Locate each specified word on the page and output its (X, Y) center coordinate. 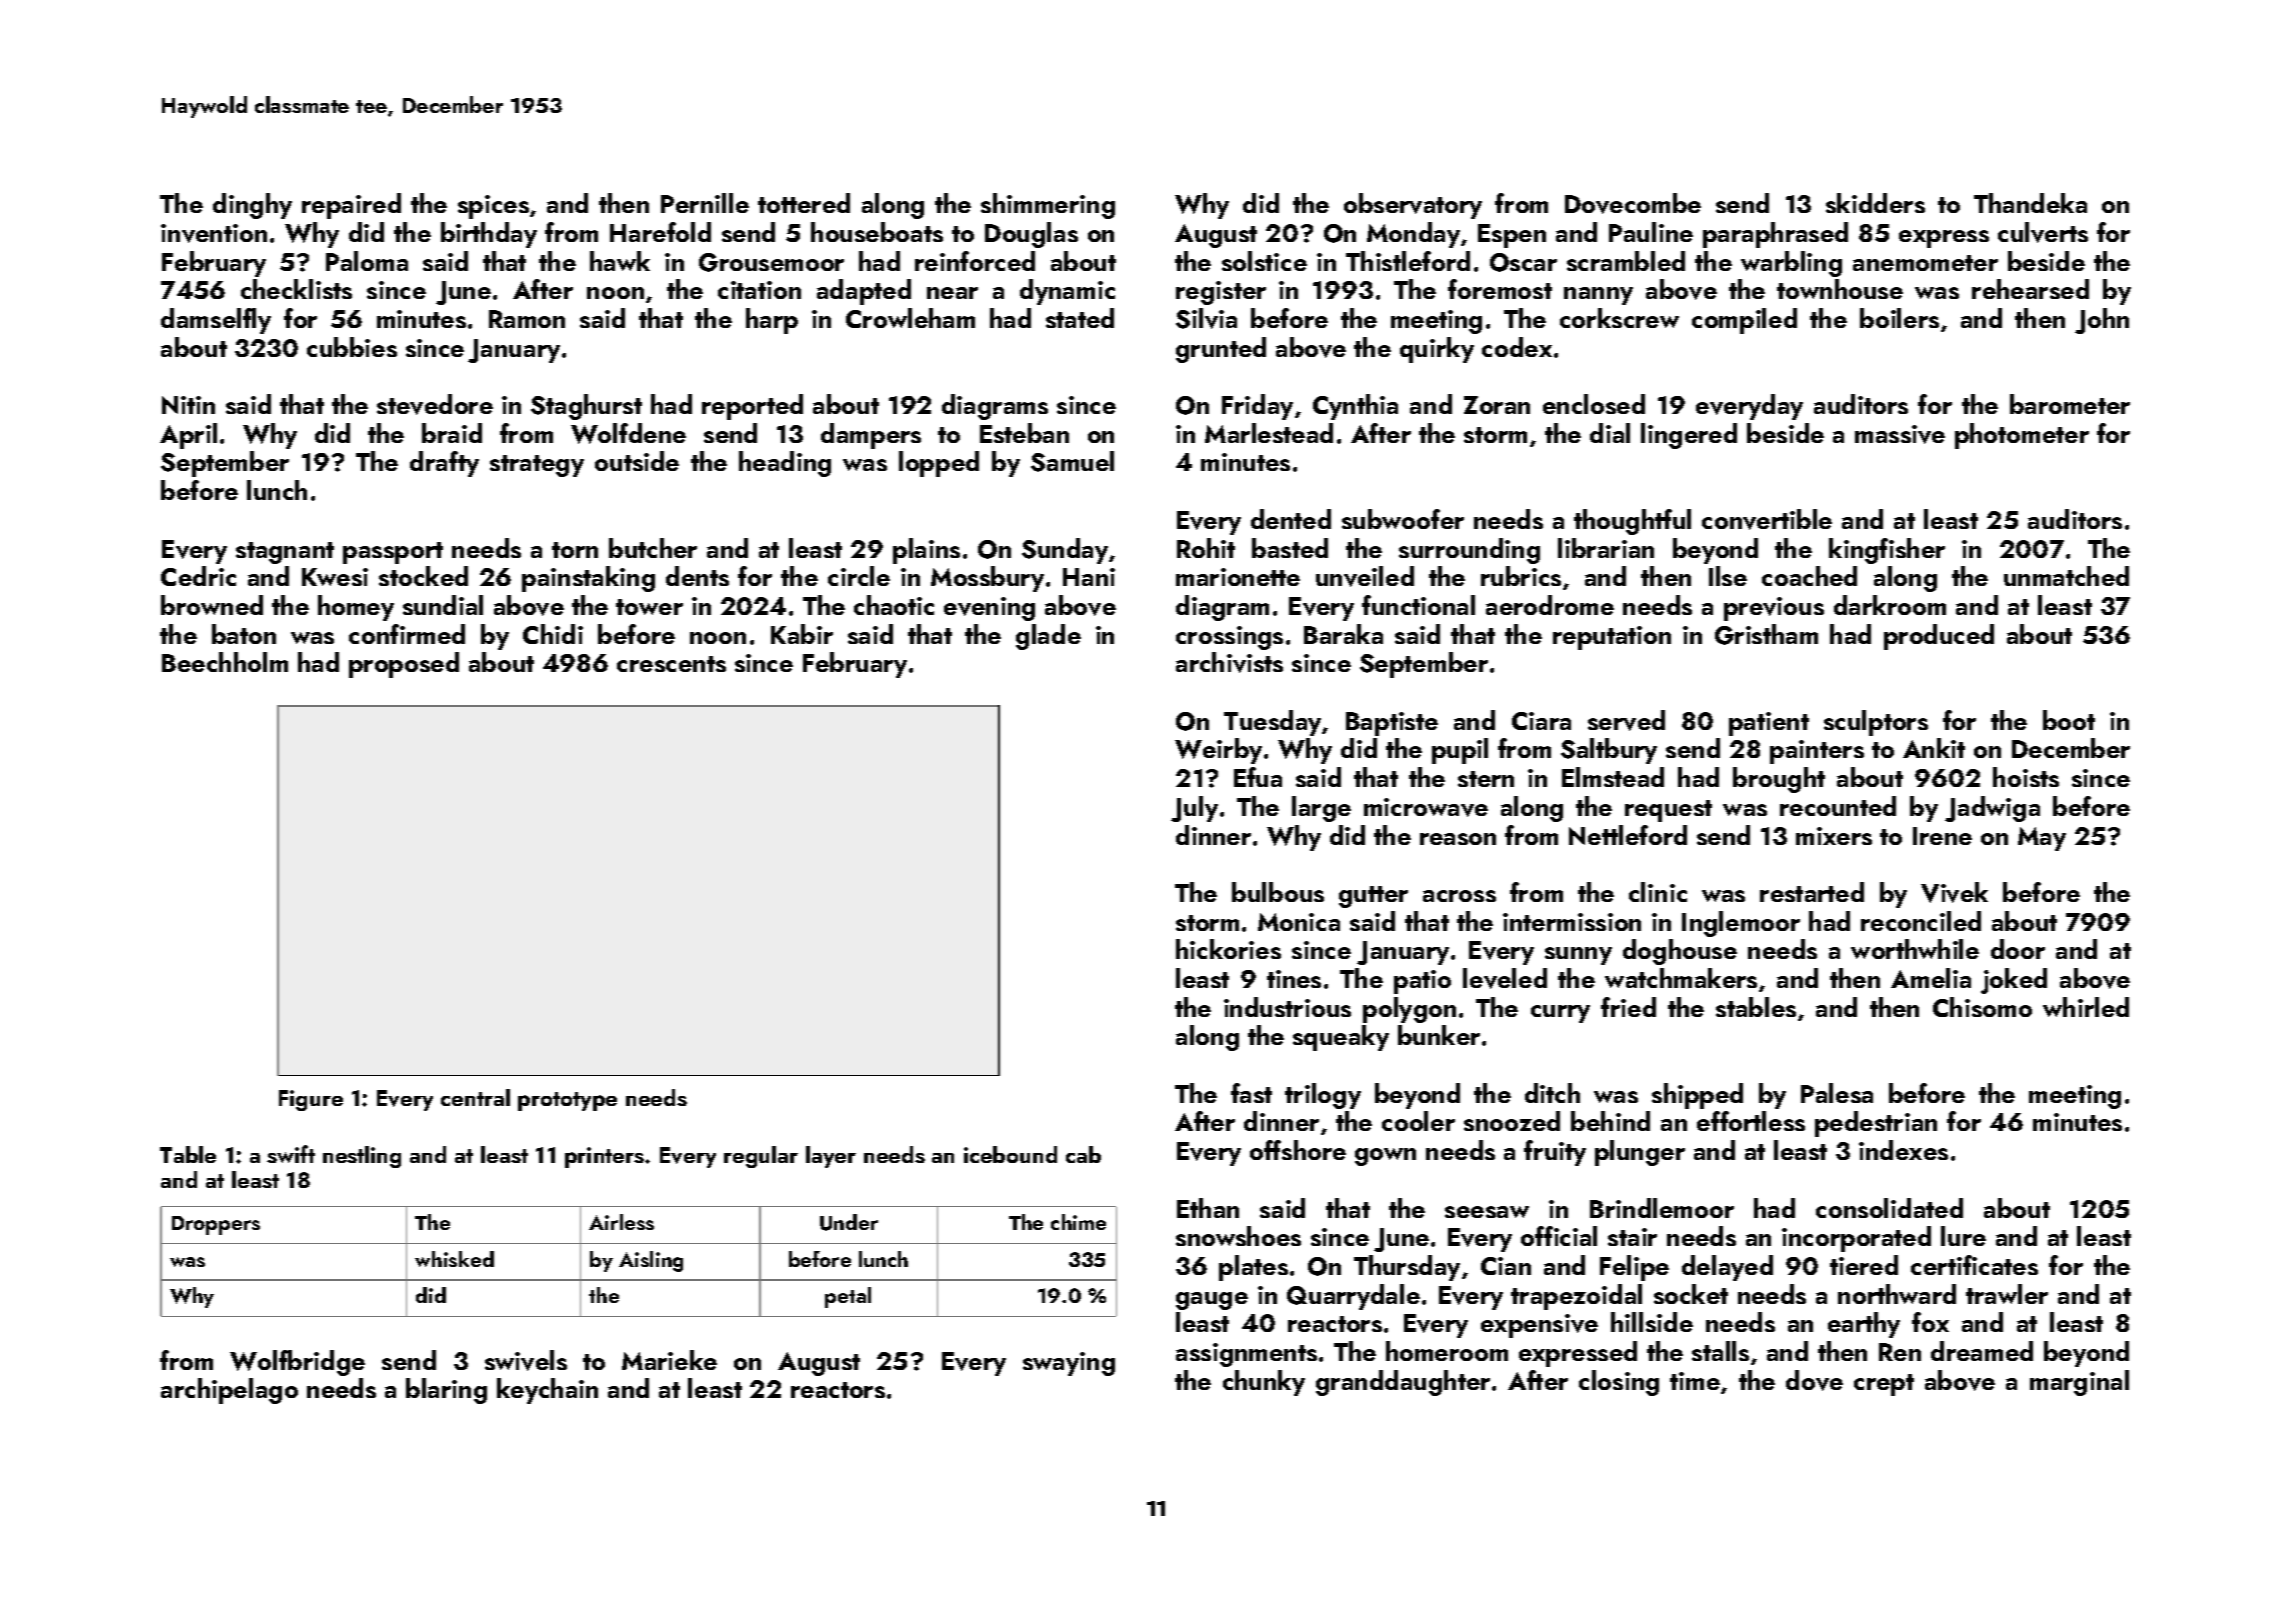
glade (1048, 637)
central (475, 1097)
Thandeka (2030, 203)
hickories (1228, 949)
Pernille (705, 203)
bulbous (1278, 892)
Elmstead (1613, 777)
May (2042, 839)
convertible (1767, 519)
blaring (446, 1391)
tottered (804, 203)
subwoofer (1403, 519)
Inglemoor (1741, 924)
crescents (671, 664)
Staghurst (586, 407)
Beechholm (225, 662)
